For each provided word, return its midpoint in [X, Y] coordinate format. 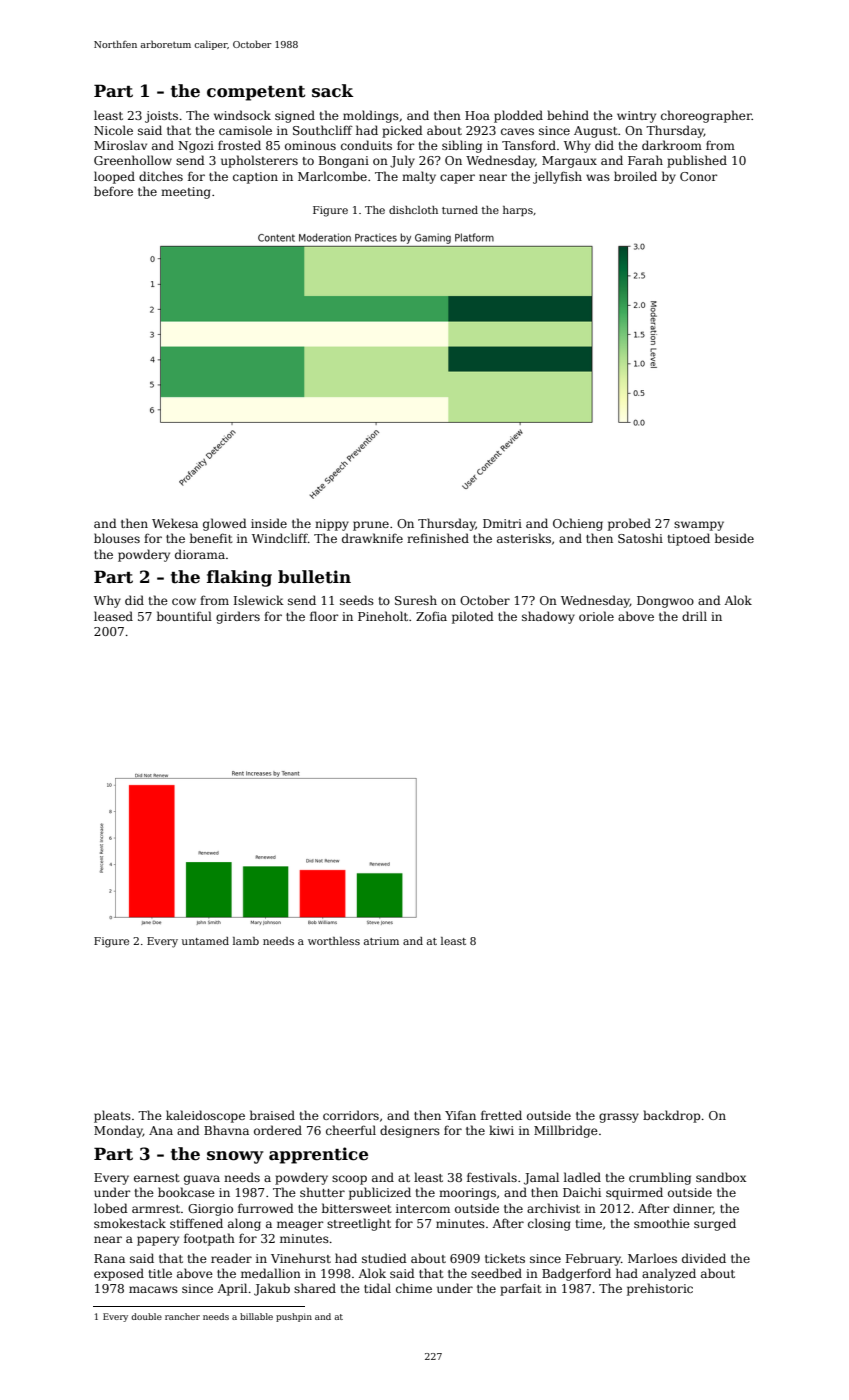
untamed [205, 941]
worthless [334, 941]
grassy [619, 1118]
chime [414, 1288]
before [113, 191]
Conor [698, 176]
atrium [381, 941]
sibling [462, 146]
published [697, 161]
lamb [246, 941]
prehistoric [660, 1289]
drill [694, 616]
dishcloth [413, 210]
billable [256, 1316]
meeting [186, 193]
